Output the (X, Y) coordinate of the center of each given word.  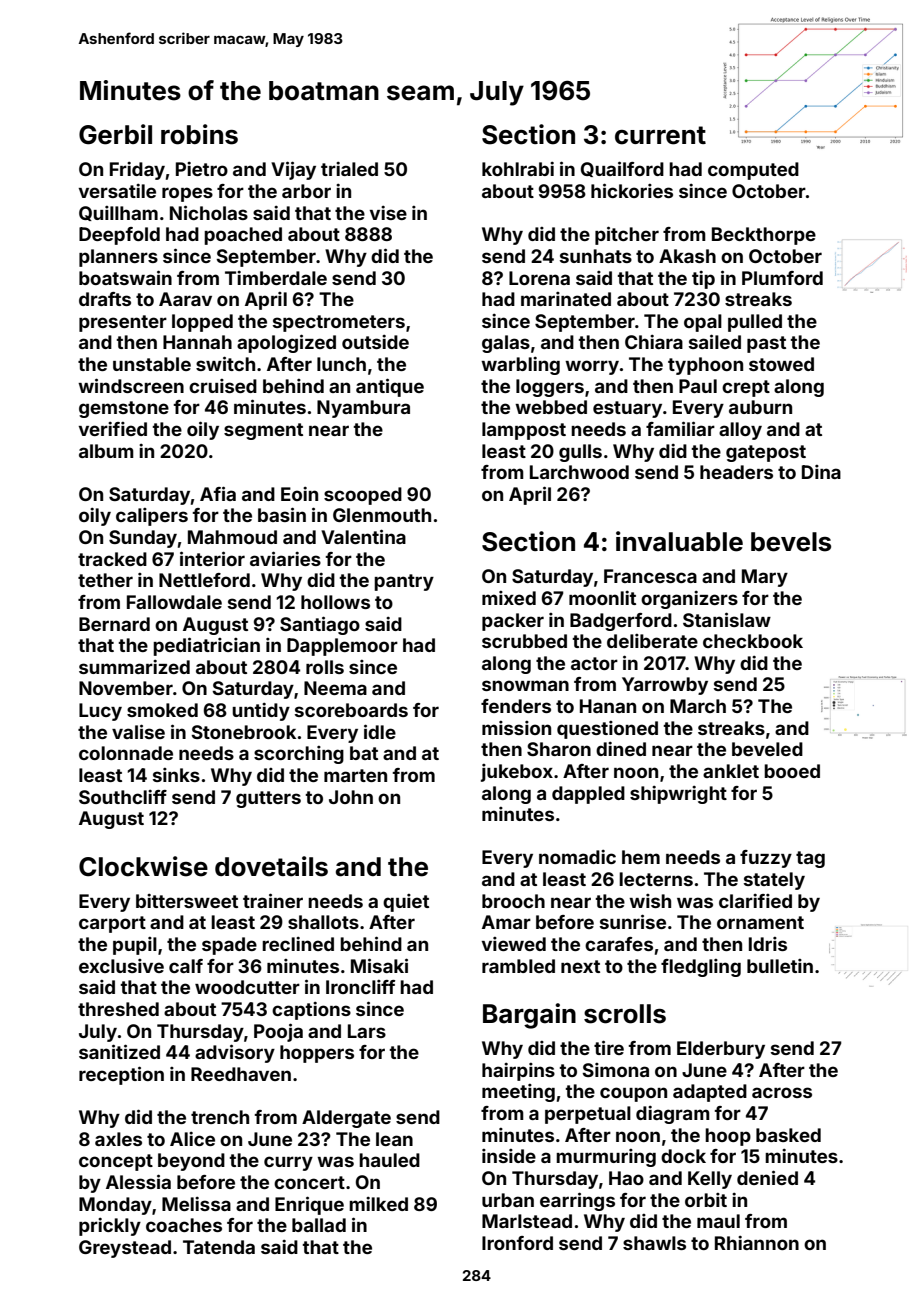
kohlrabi (518, 169)
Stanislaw (727, 619)
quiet (406, 903)
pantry (404, 582)
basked (788, 1135)
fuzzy (766, 859)
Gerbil (115, 134)
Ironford (517, 1243)
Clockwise (143, 866)
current (660, 135)
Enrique (309, 1205)
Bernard (114, 624)
